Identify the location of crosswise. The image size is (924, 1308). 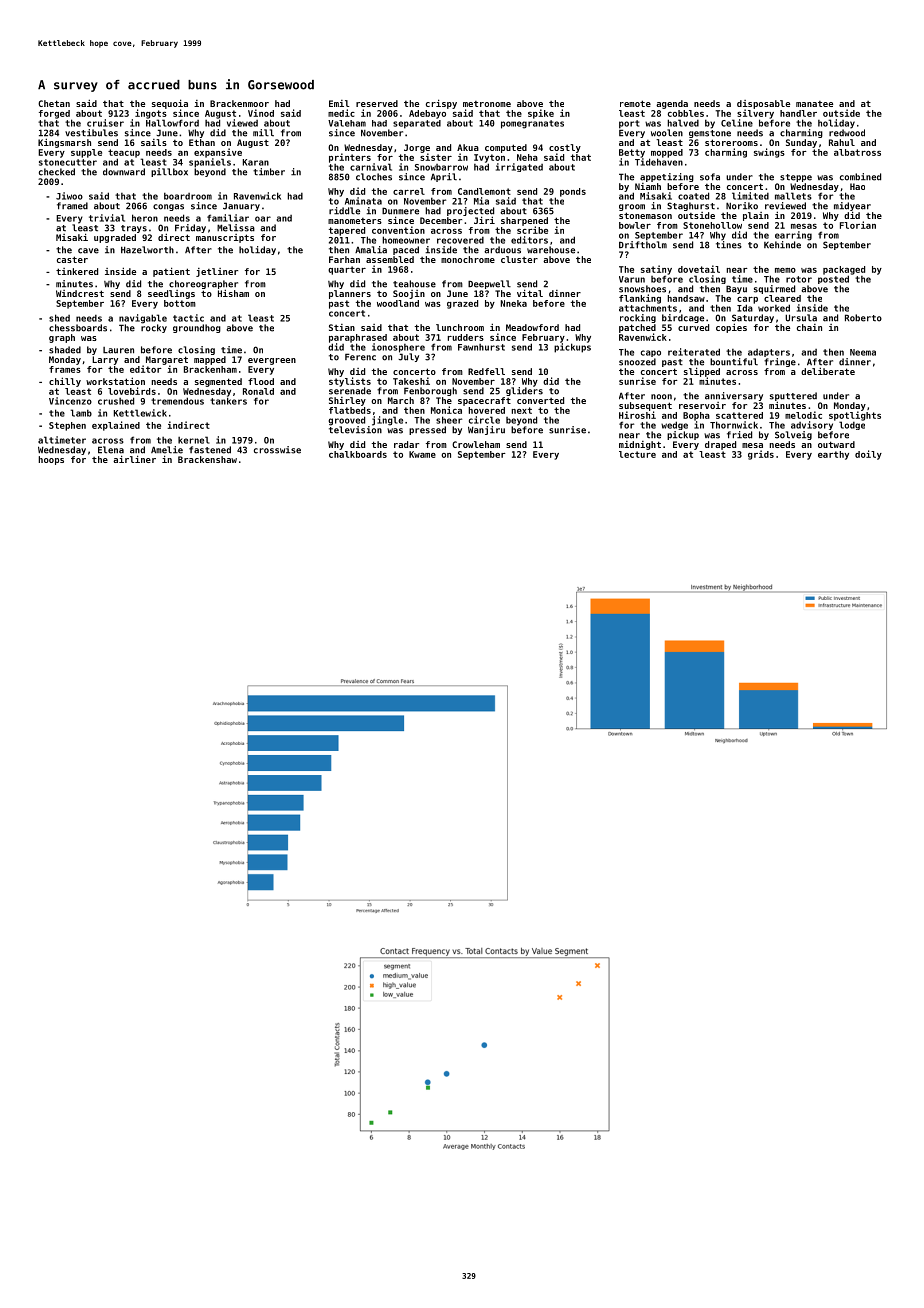
(277, 450).
